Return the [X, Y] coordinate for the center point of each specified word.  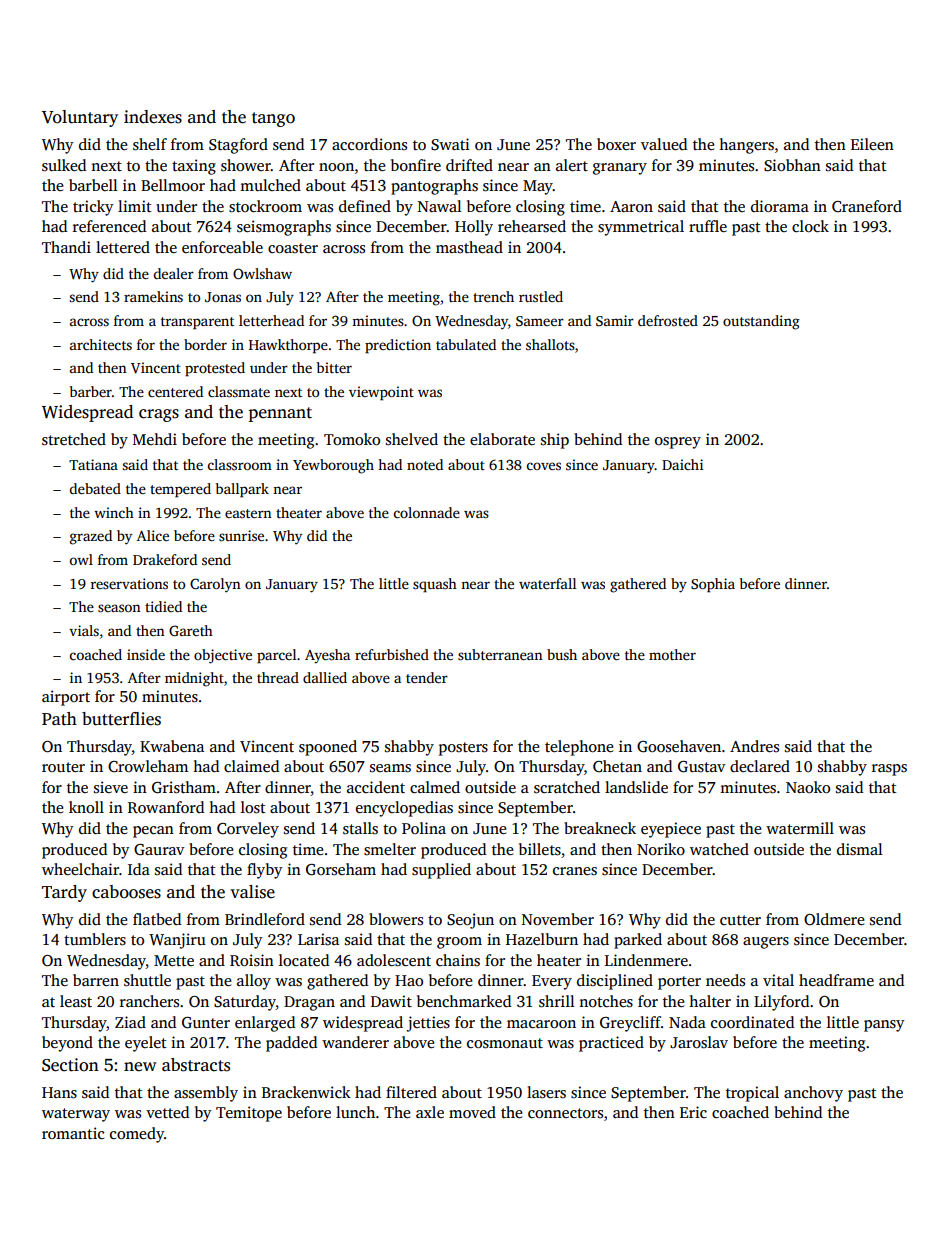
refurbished [392, 654]
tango [273, 119]
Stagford [238, 146]
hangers [746, 146]
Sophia [713, 585]
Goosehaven [679, 746]
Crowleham [148, 766]
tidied [163, 606]
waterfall [547, 583]
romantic [73, 1133]
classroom [240, 464]
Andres [754, 746]
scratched [567, 787]
